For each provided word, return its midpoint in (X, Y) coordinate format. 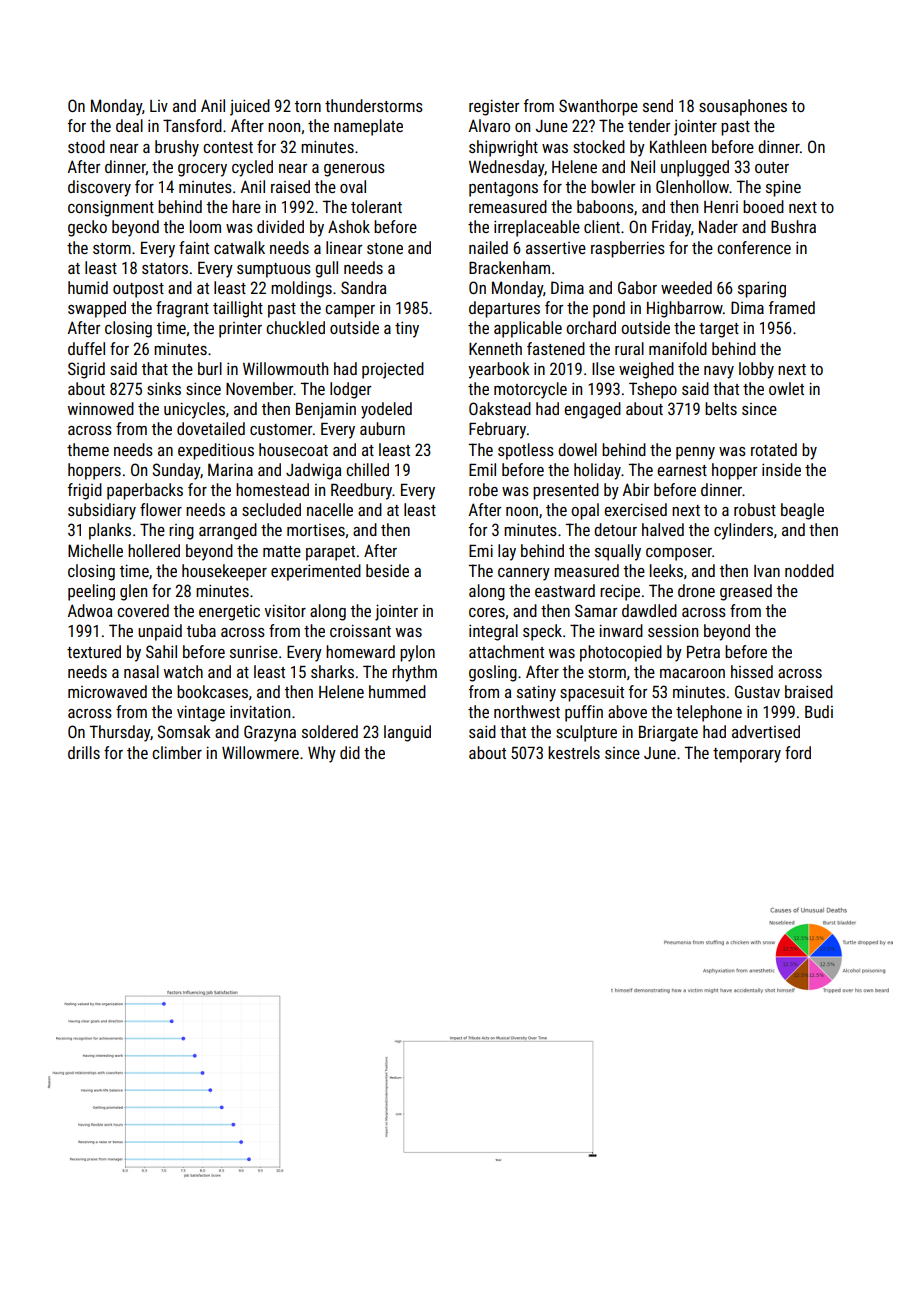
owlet (786, 388)
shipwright (503, 148)
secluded (271, 509)
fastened (556, 348)
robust (755, 509)
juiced (250, 107)
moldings (301, 289)
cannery (524, 574)
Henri (721, 207)
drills (84, 752)
